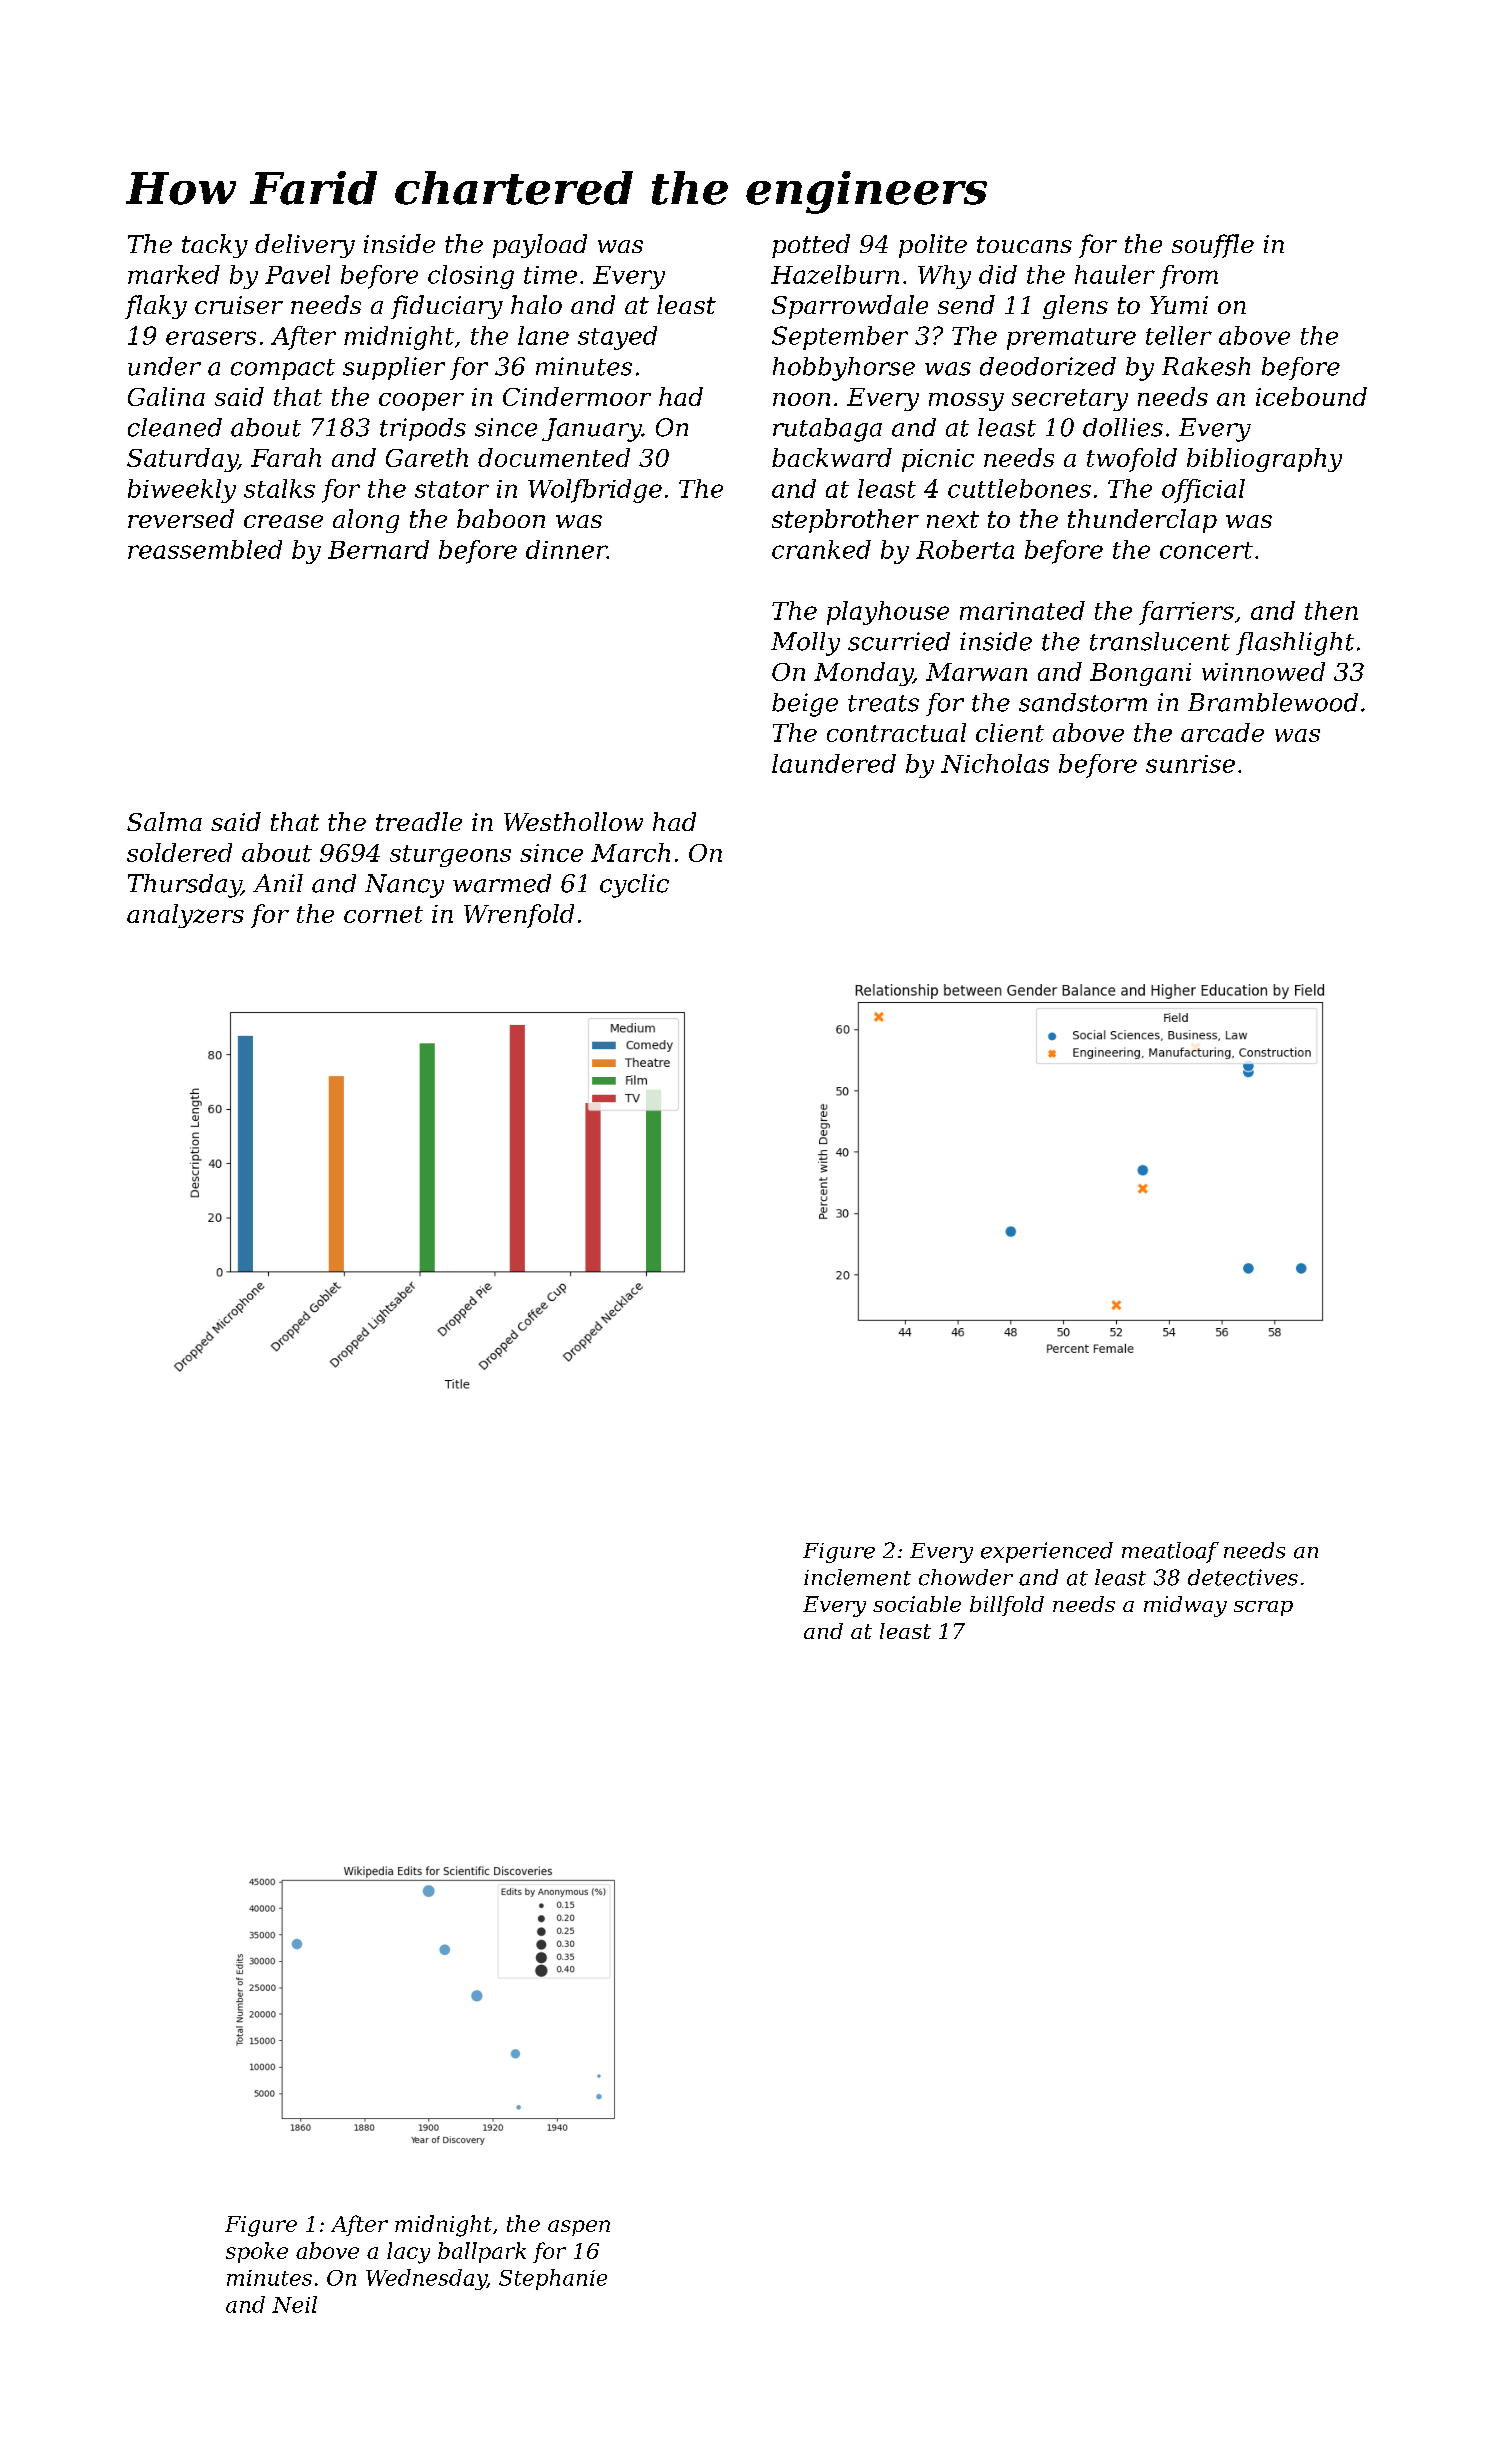 This image has width=1496, height=2464. I want to click on fiduciary, so click(447, 307).
